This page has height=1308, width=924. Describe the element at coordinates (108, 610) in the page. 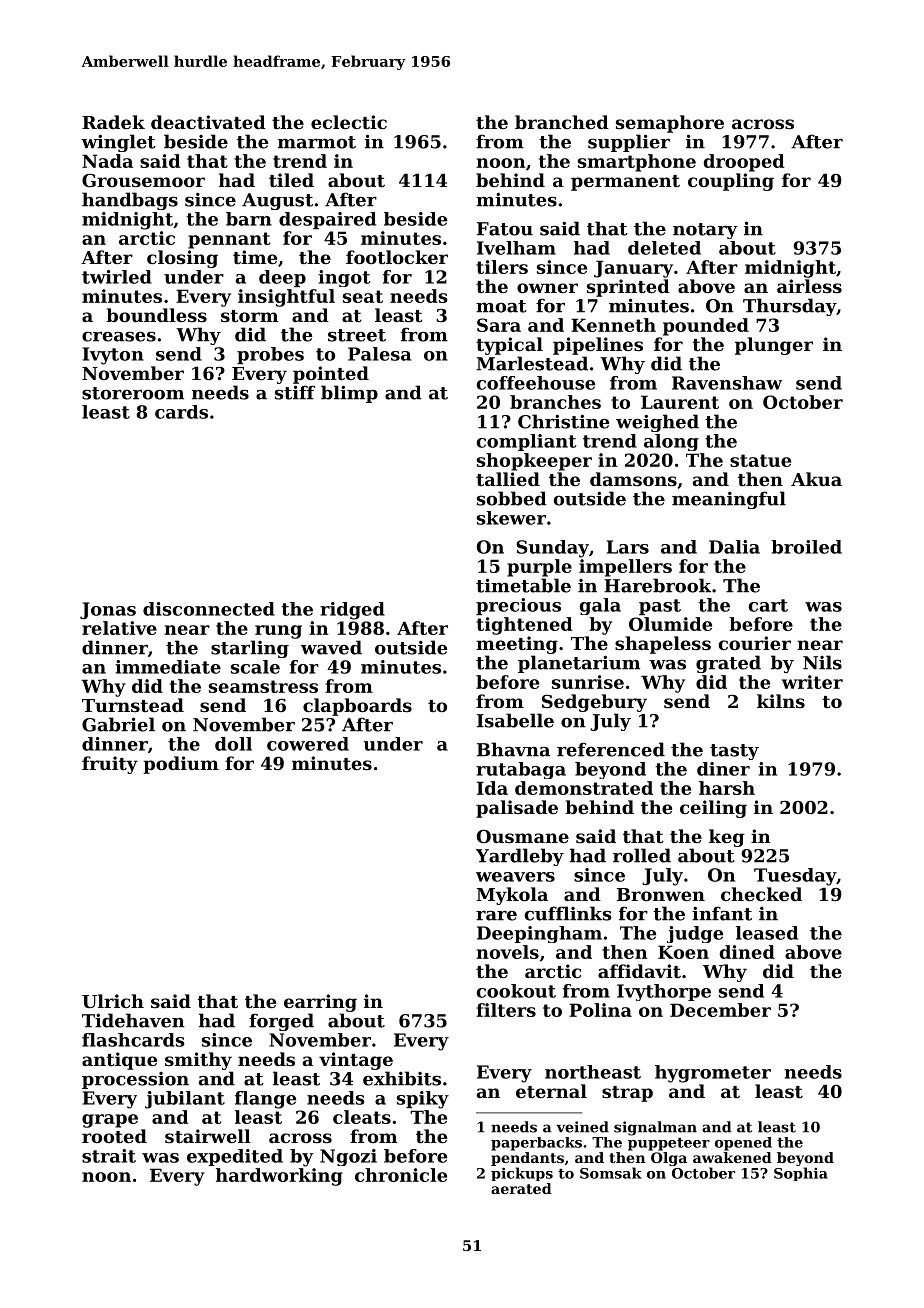

I see `Jonas` at that location.
